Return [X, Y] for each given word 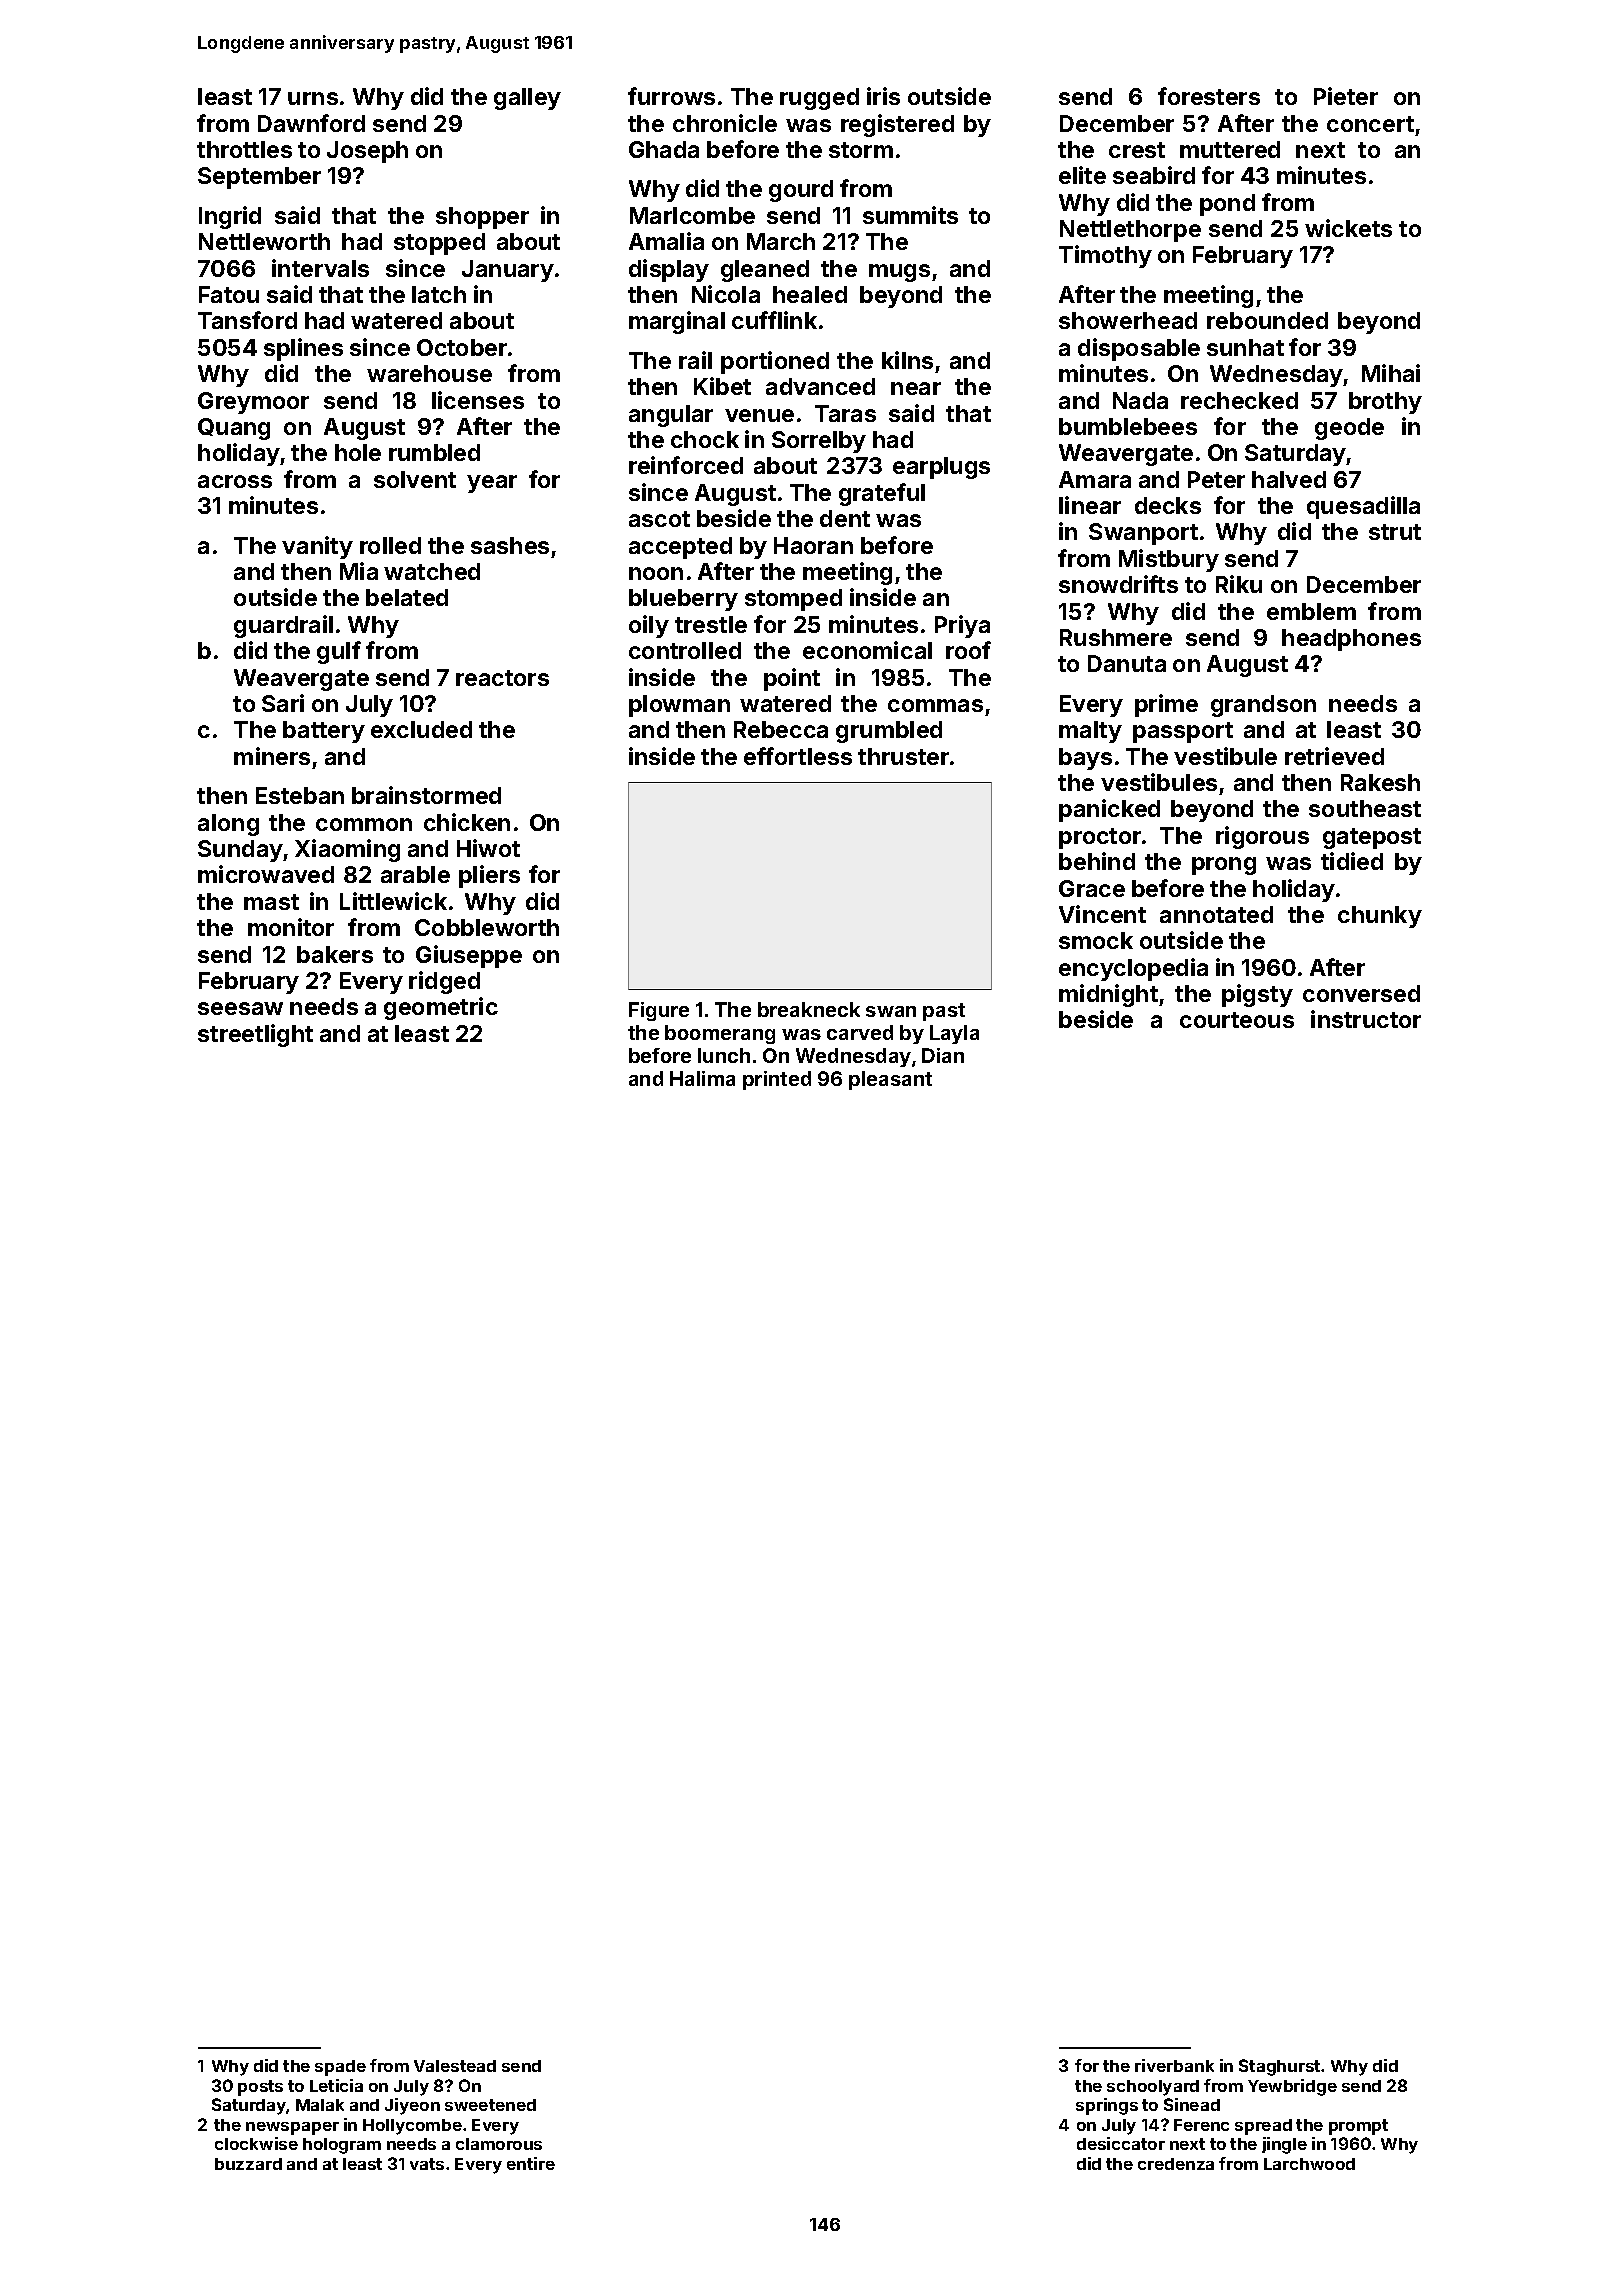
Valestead [455, 2066]
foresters [1209, 96]
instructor [1366, 1019]
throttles [244, 149]
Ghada [664, 149]
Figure [659, 1011]
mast [271, 902]
